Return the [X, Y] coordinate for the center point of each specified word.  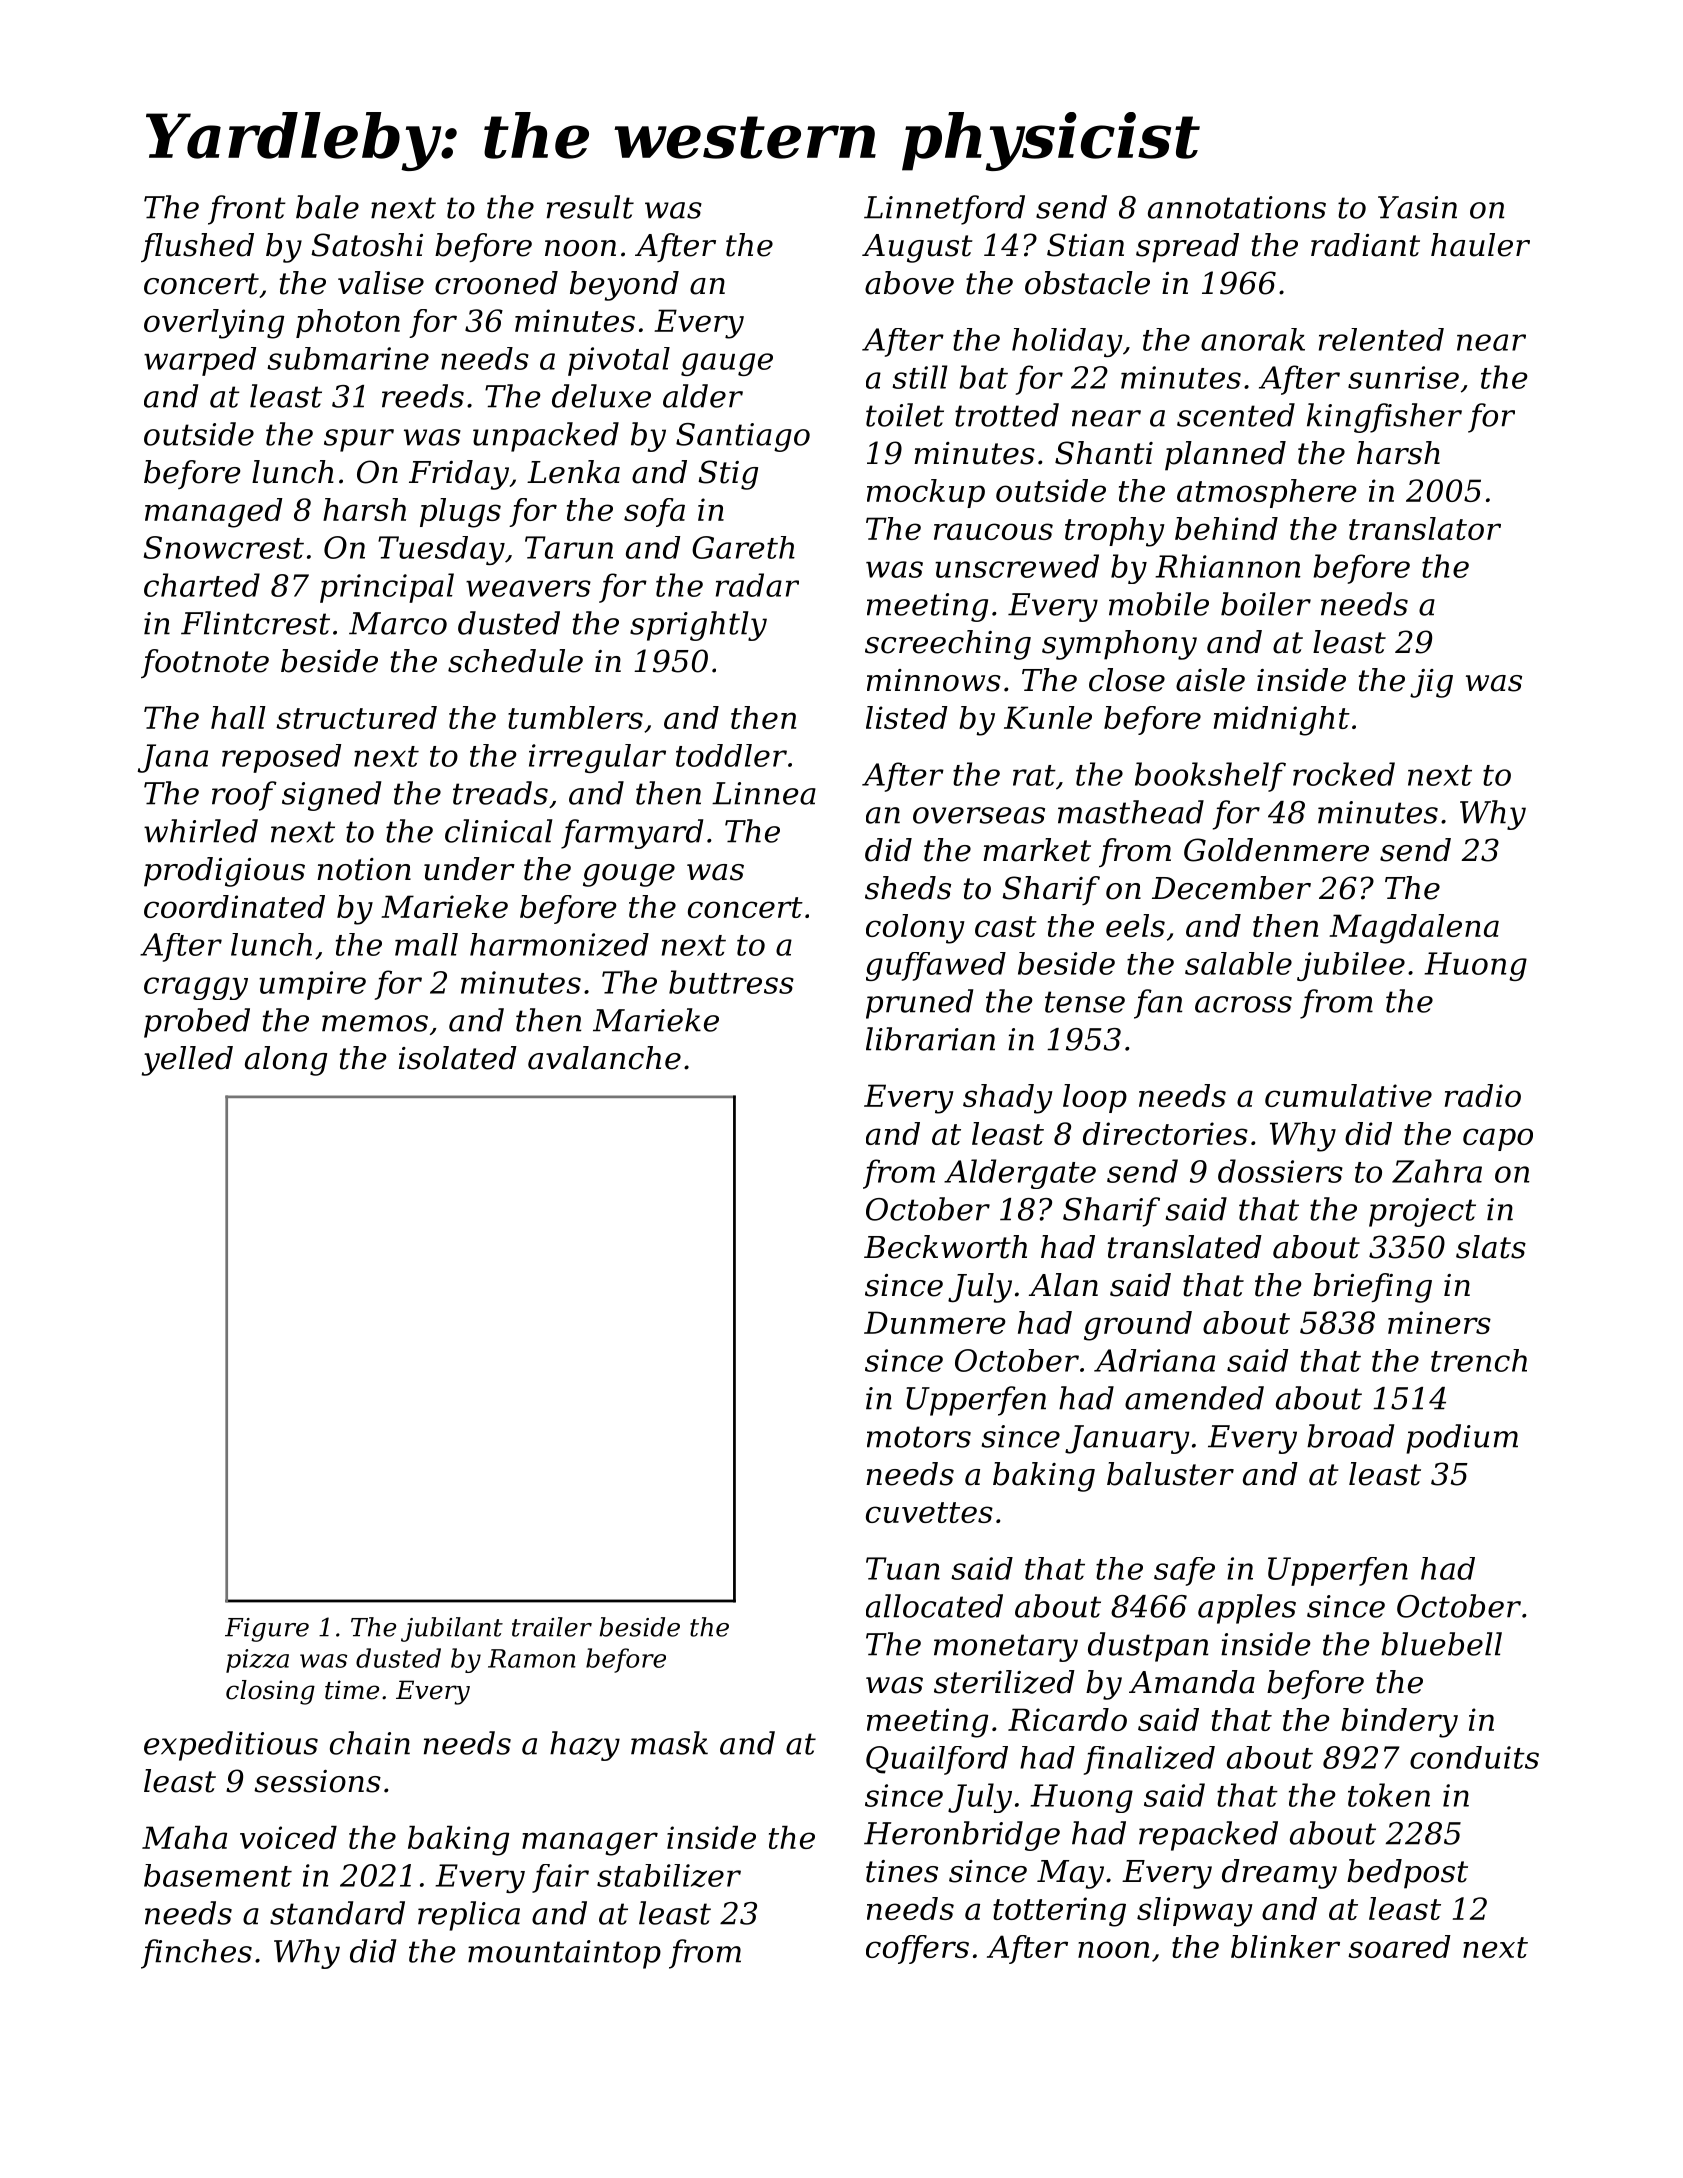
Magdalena [1414, 929]
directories [1165, 1133]
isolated [458, 1058]
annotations [1237, 207]
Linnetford [944, 210]
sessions [317, 1781]
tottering [1059, 1912]
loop [1095, 1098]
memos [375, 1023]
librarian [930, 1039]
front [247, 210]
